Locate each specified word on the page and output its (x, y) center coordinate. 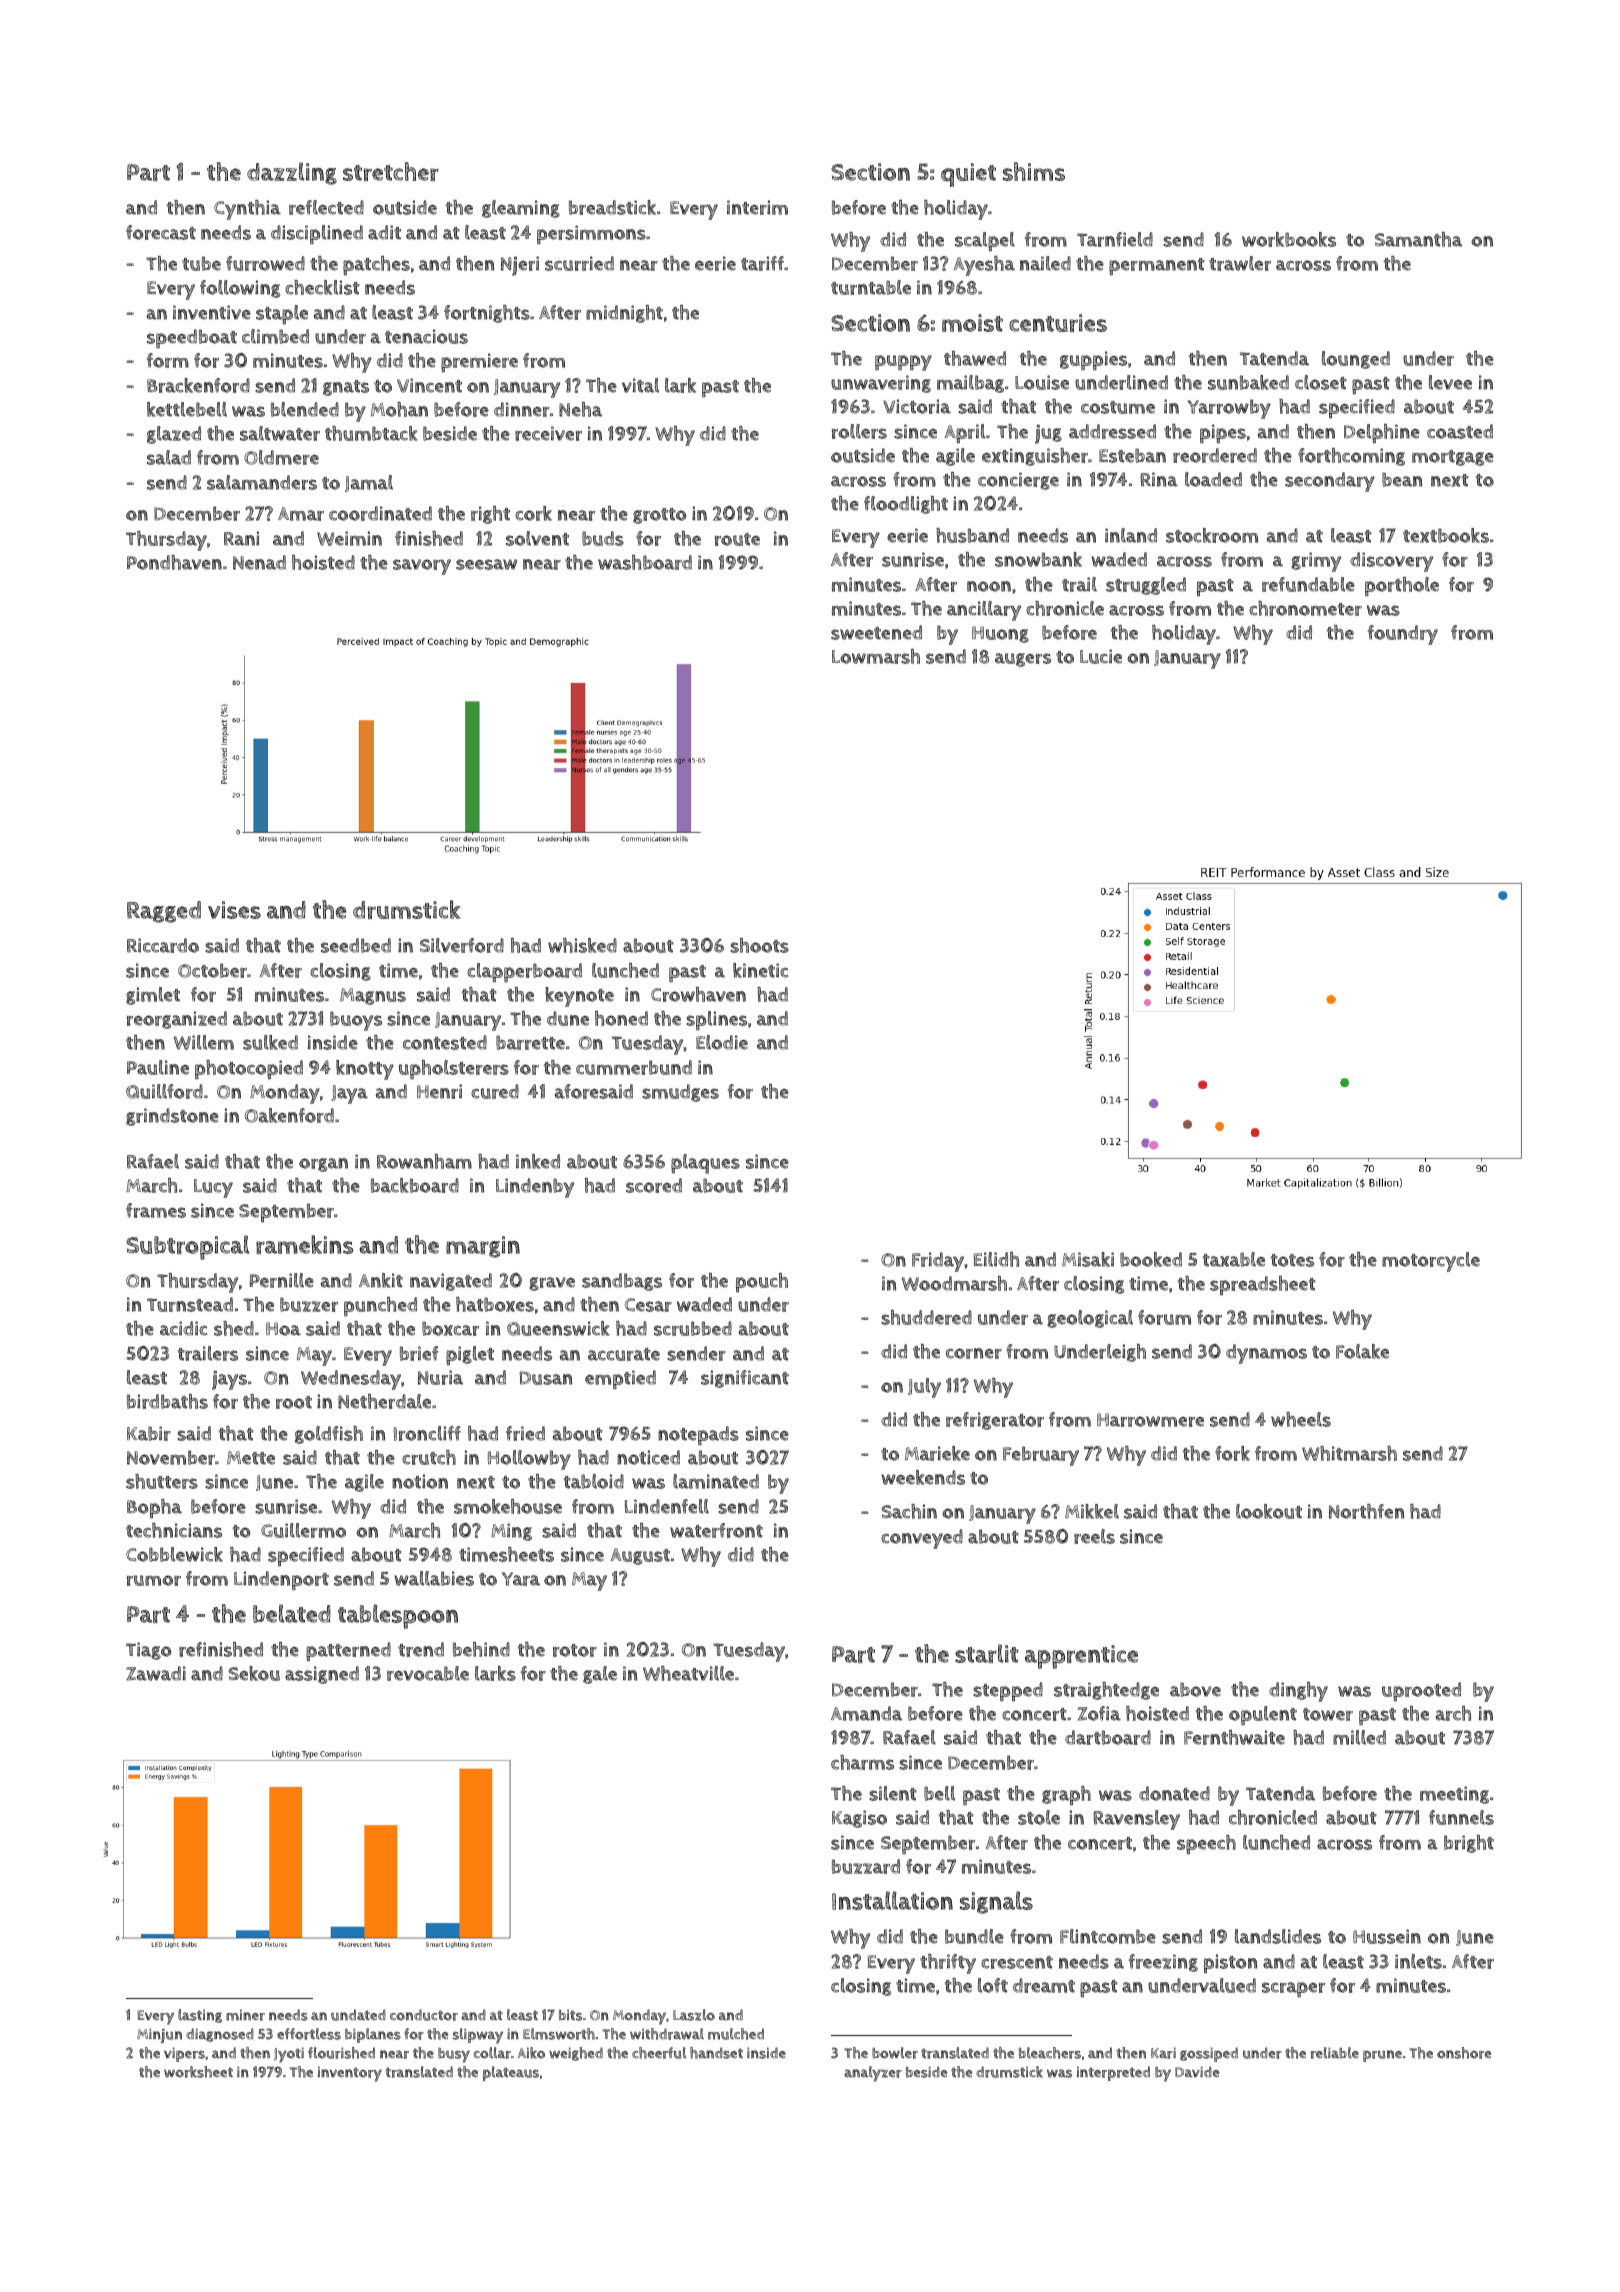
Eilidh (996, 1259)
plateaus (511, 2073)
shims (1034, 171)
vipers (184, 2054)
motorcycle (1431, 1262)
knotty (365, 1070)
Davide (1197, 2072)
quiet (968, 175)
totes (1292, 1260)
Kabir (149, 1433)
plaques (705, 1164)
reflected (326, 207)
